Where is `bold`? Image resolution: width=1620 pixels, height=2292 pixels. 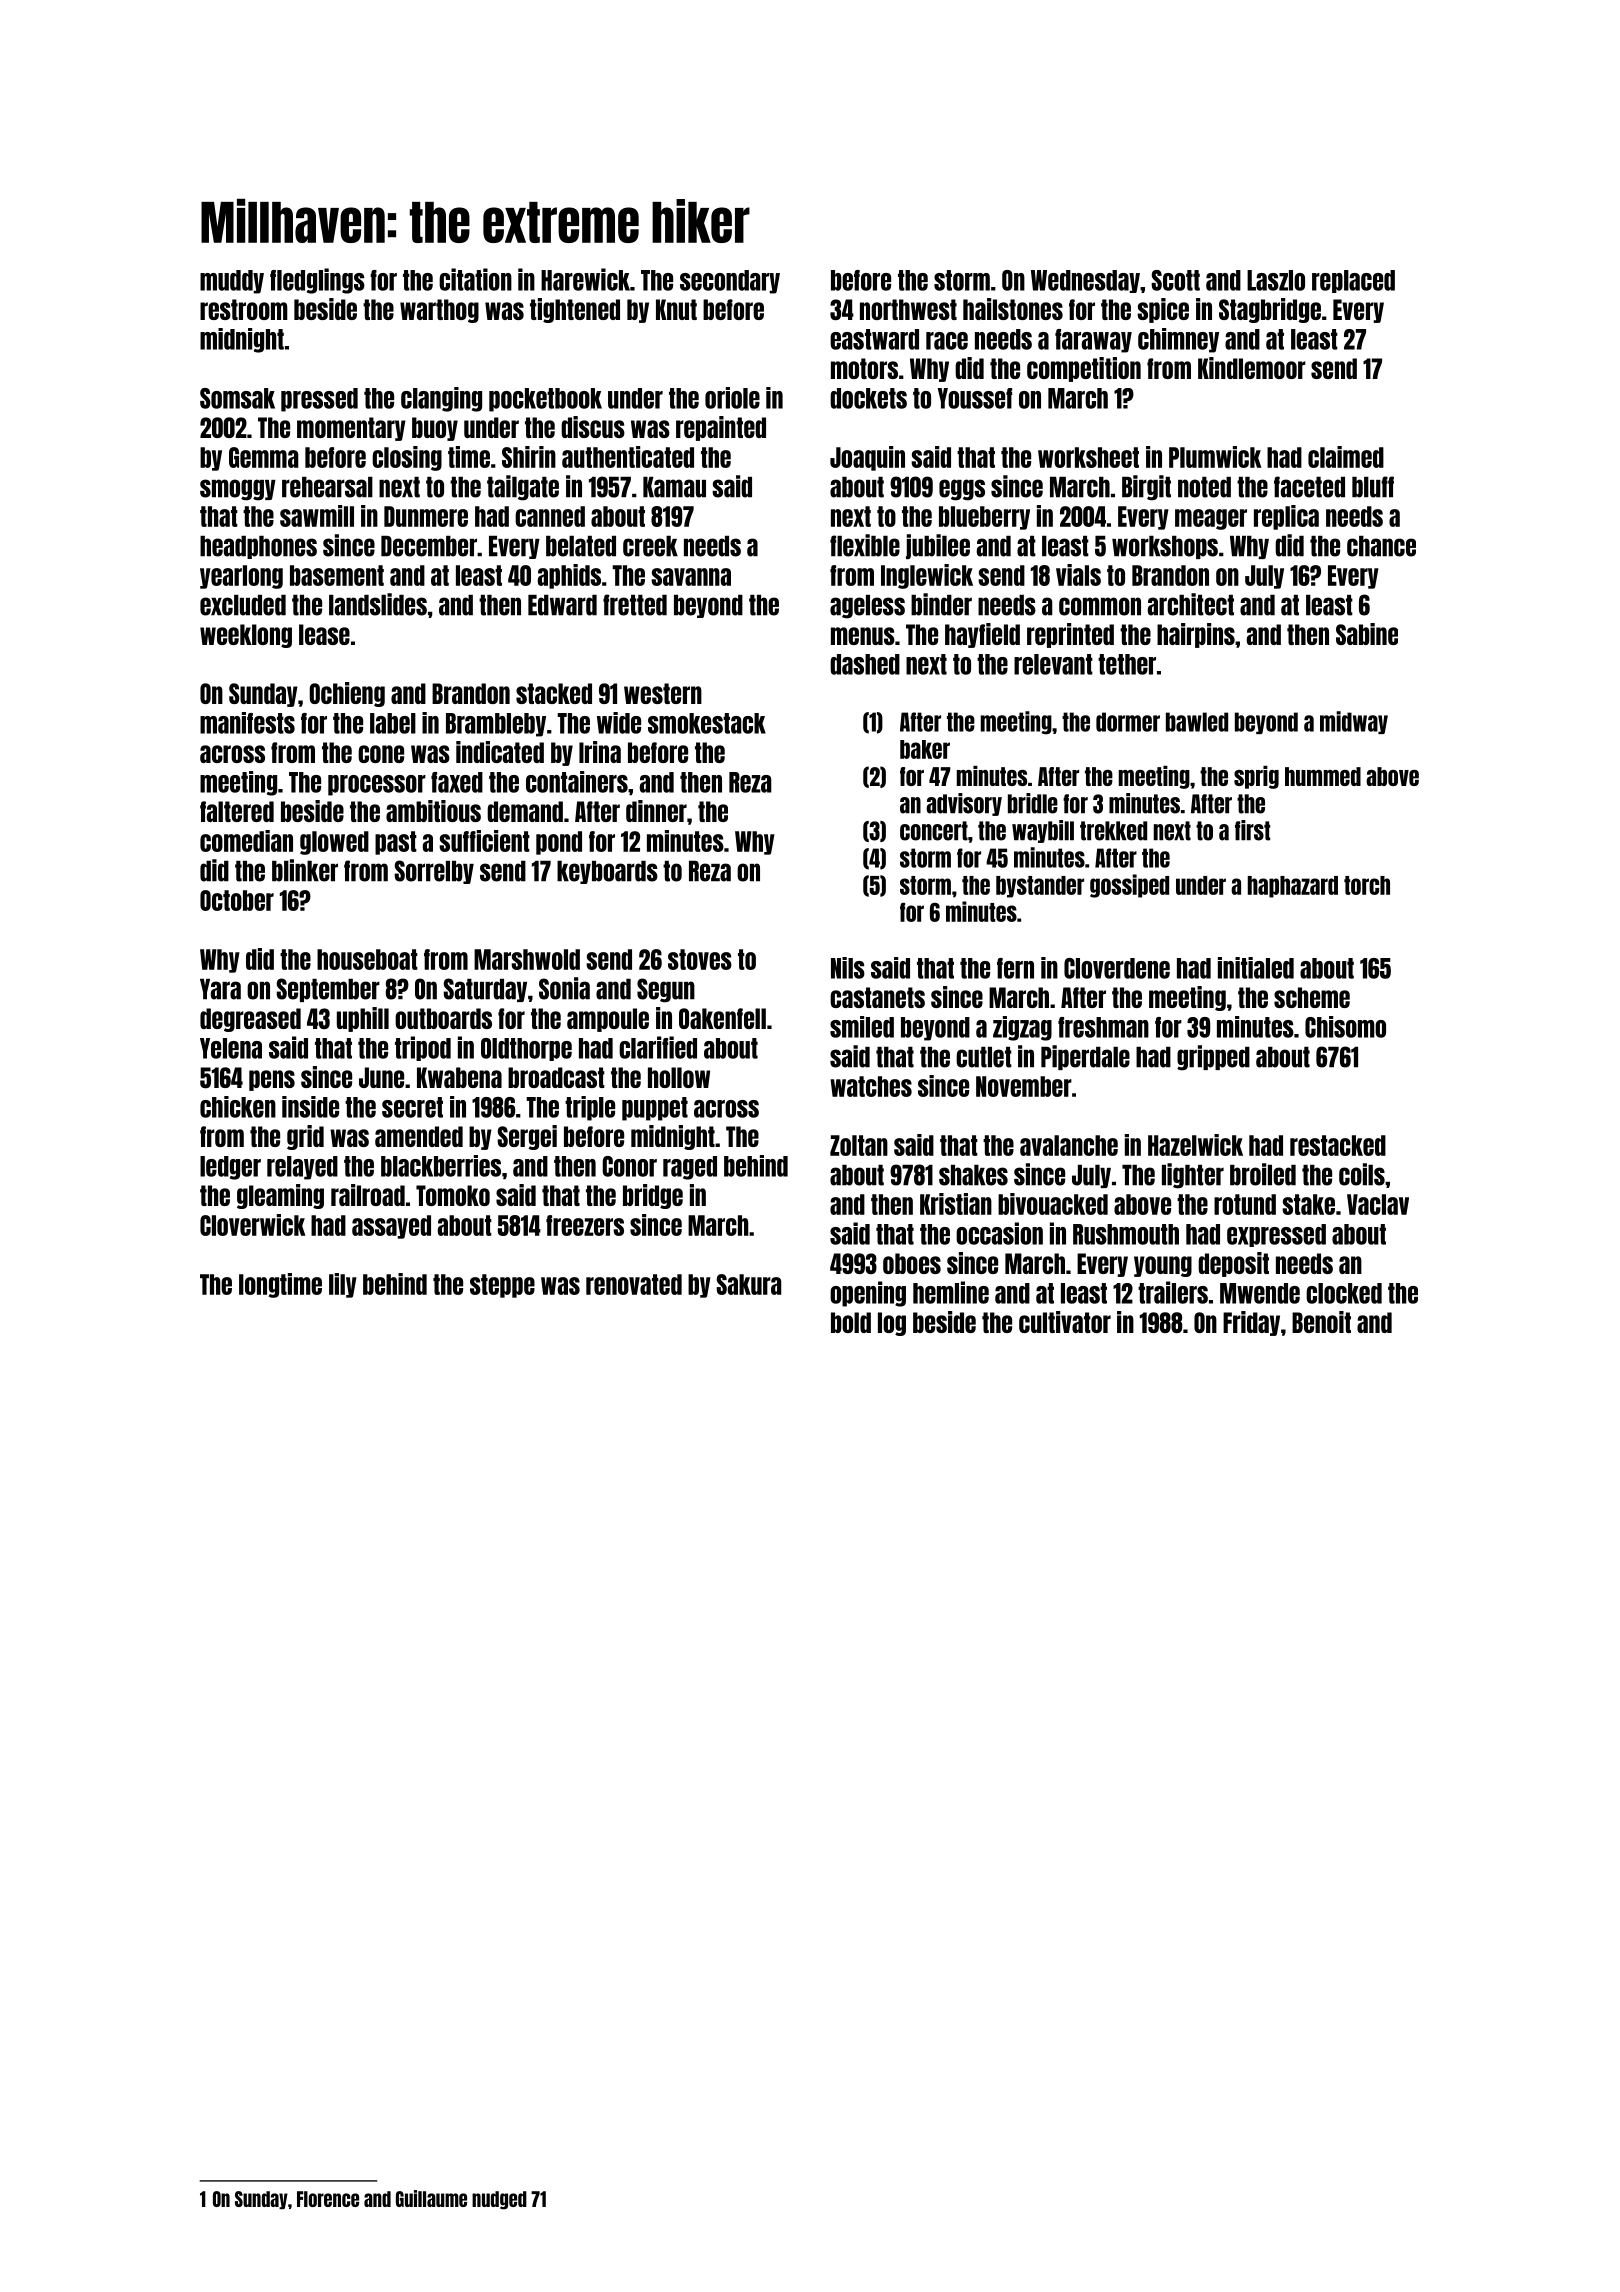 bold is located at coordinates (851, 1322).
